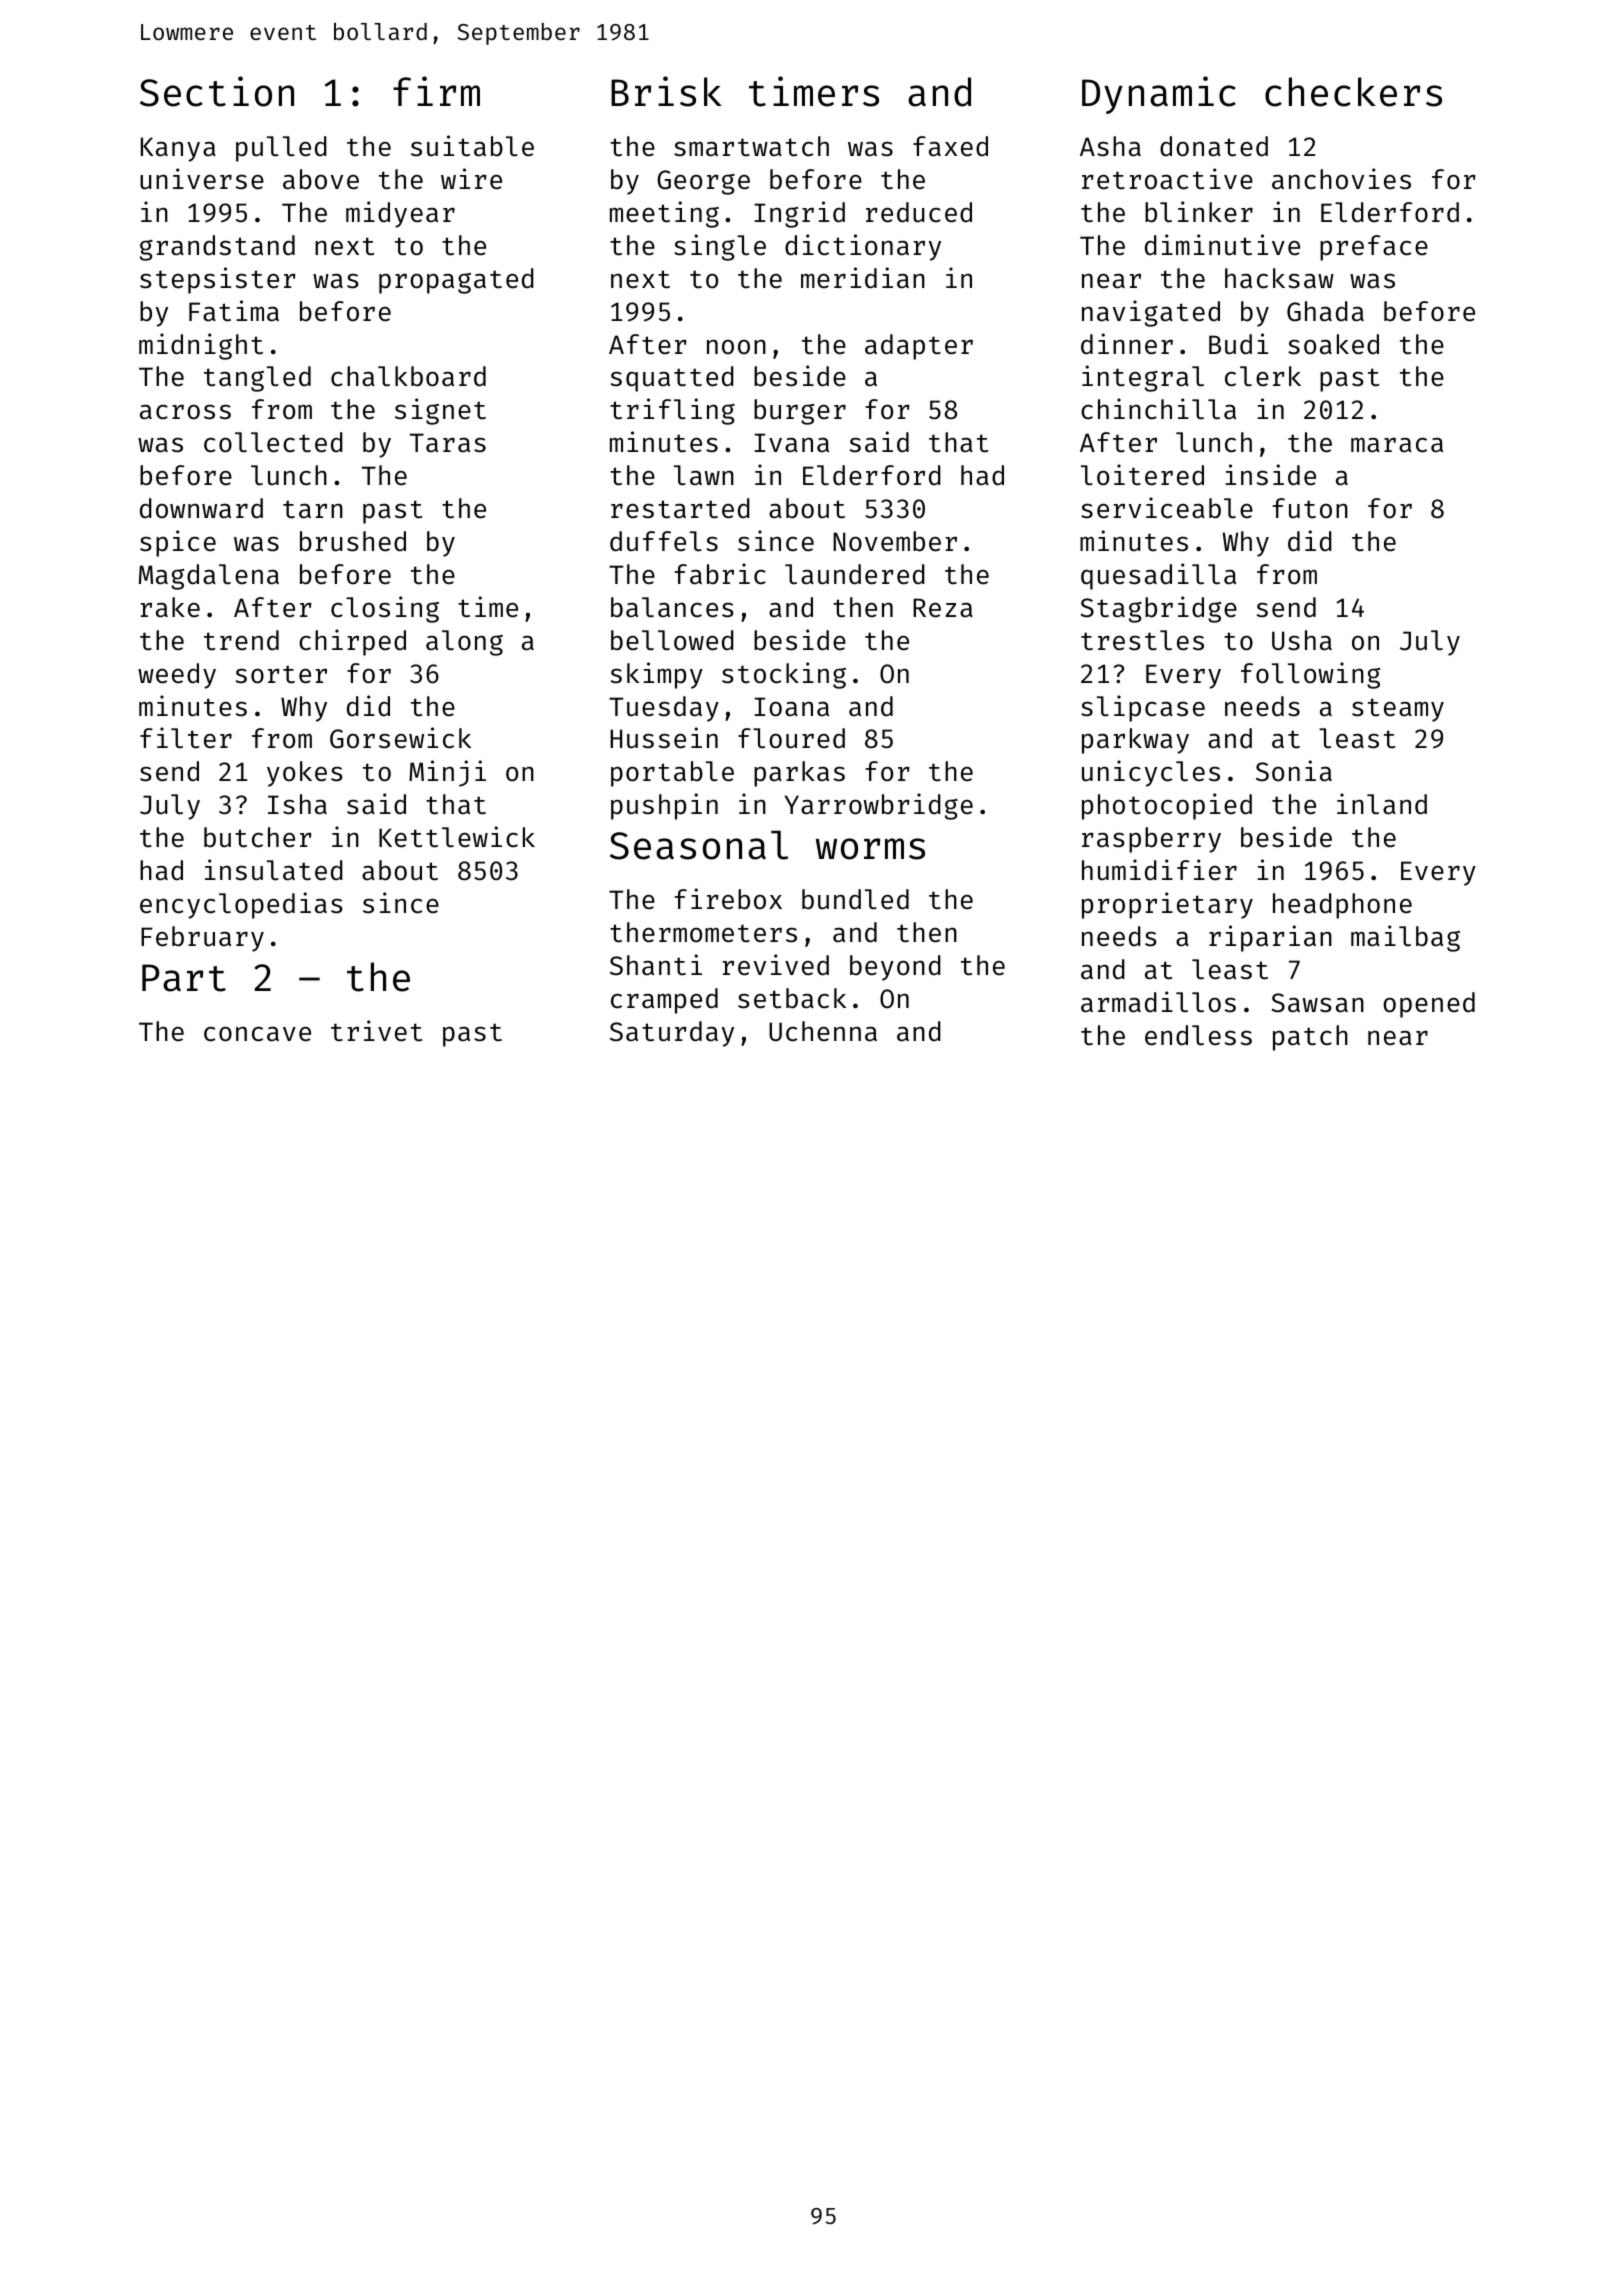 The height and width of the screenshot is (2292, 1620). I want to click on soaked, so click(1333, 344).
